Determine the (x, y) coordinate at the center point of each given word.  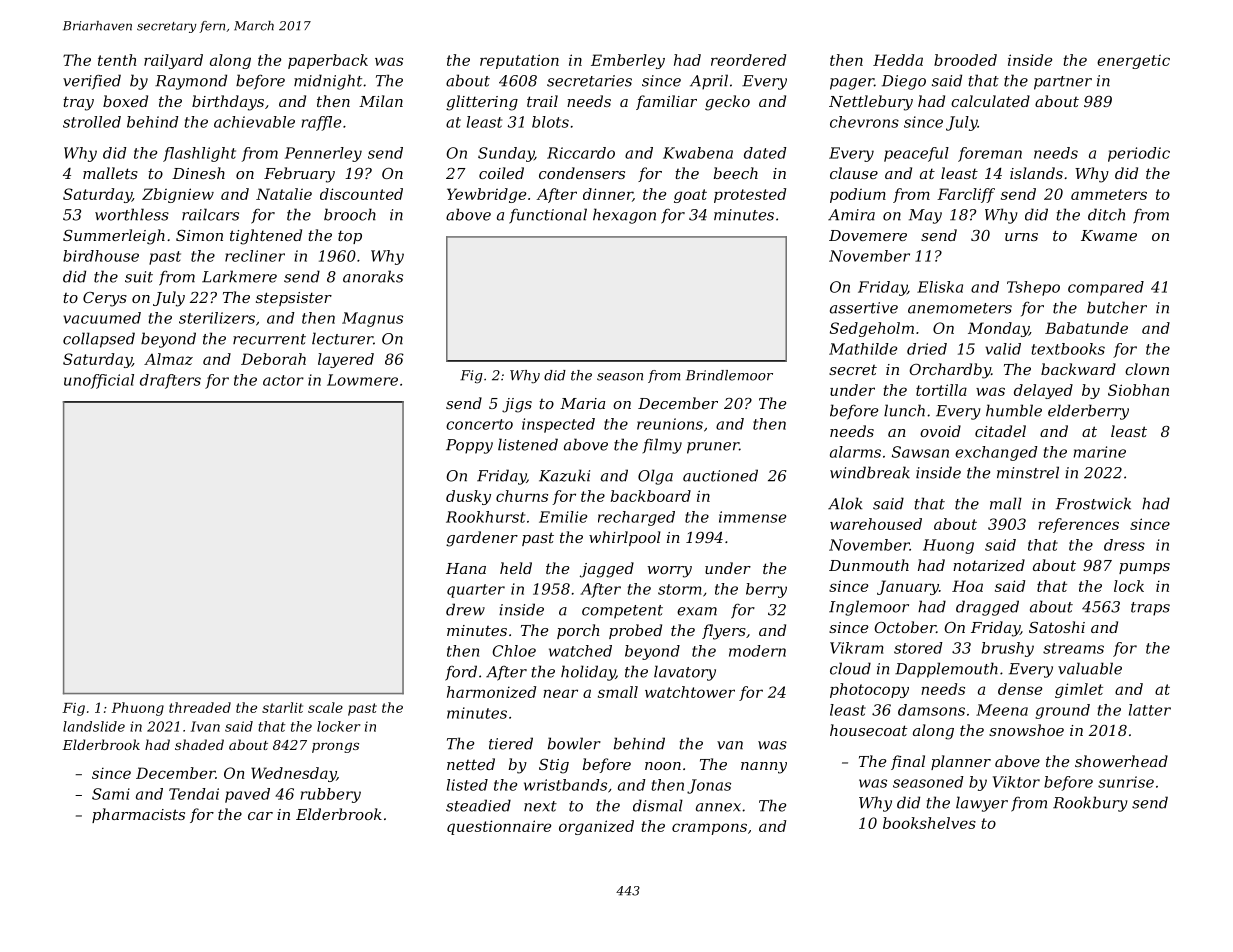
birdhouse (101, 256)
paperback (328, 61)
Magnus (372, 319)
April (709, 82)
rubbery (331, 795)
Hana (466, 568)
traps (1150, 609)
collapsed (99, 340)
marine (1100, 452)
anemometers (960, 308)
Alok (845, 503)
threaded (200, 707)
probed (635, 631)
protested (750, 195)
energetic (1133, 62)
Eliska (940, 287)
